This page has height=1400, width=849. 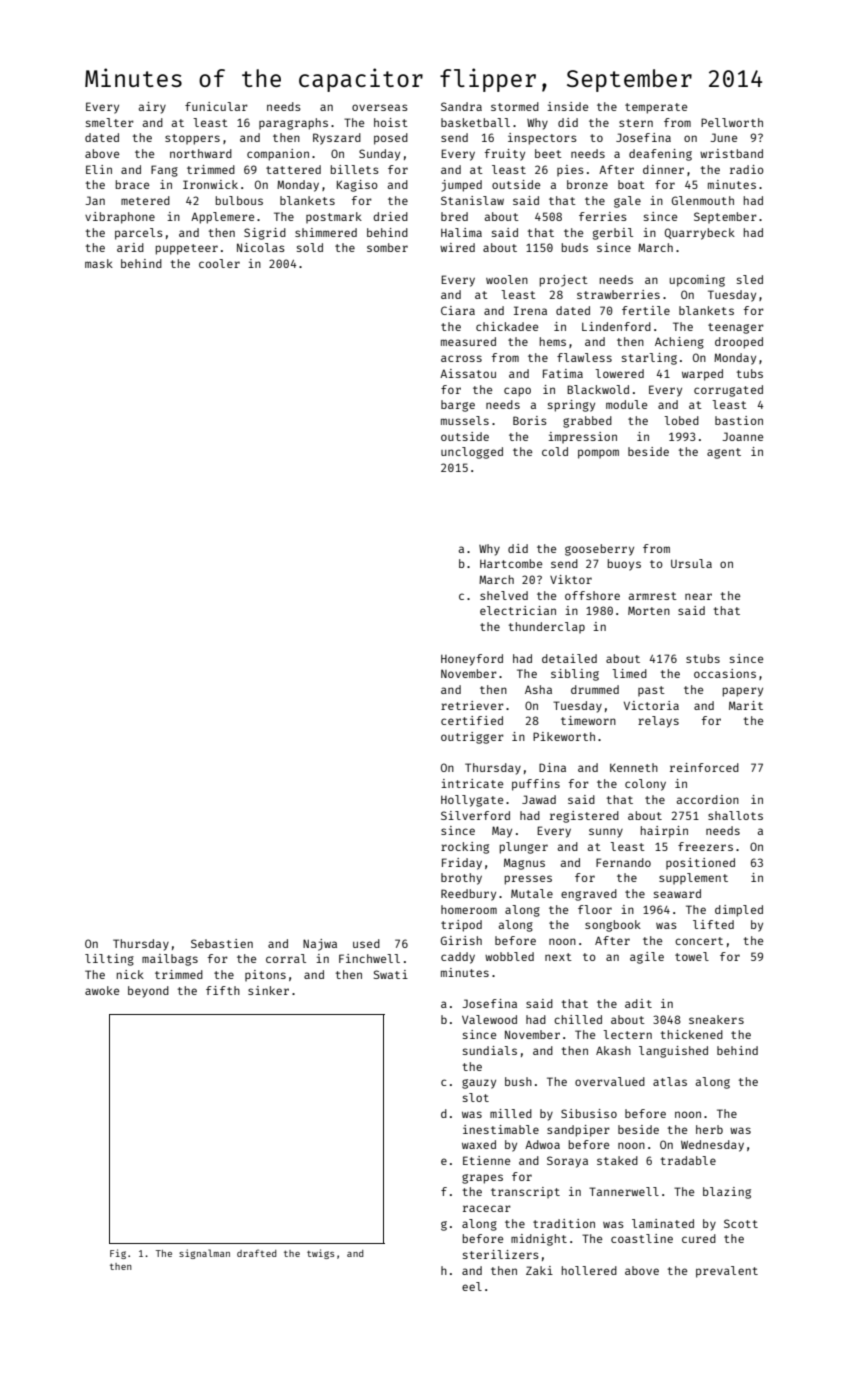 What do you see at coordinates (118, 1254) in the page?
I see `Fig` at bounding box center [118, 1254].
